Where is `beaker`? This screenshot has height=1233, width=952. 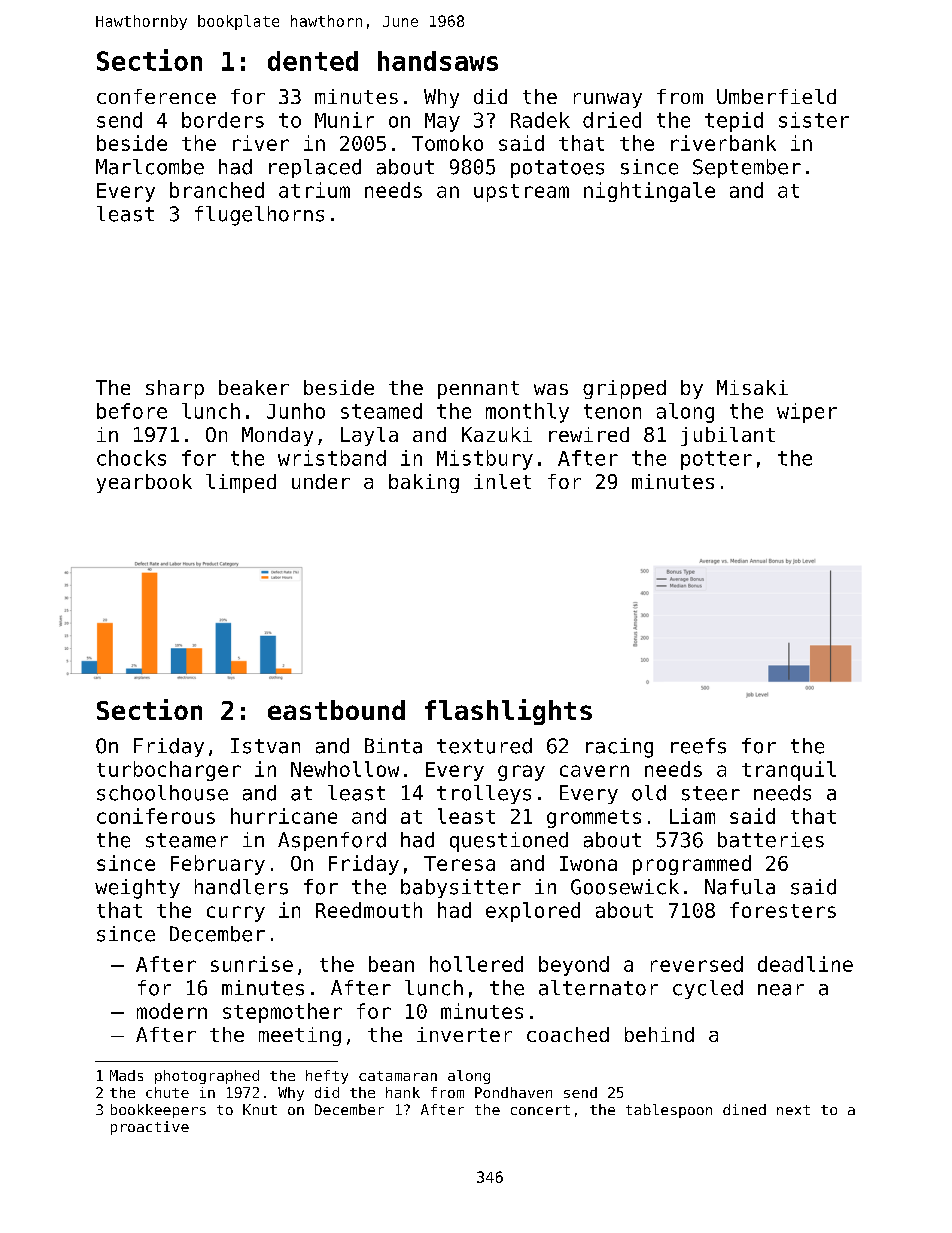 beaker is located at coordinates (254, 387).
